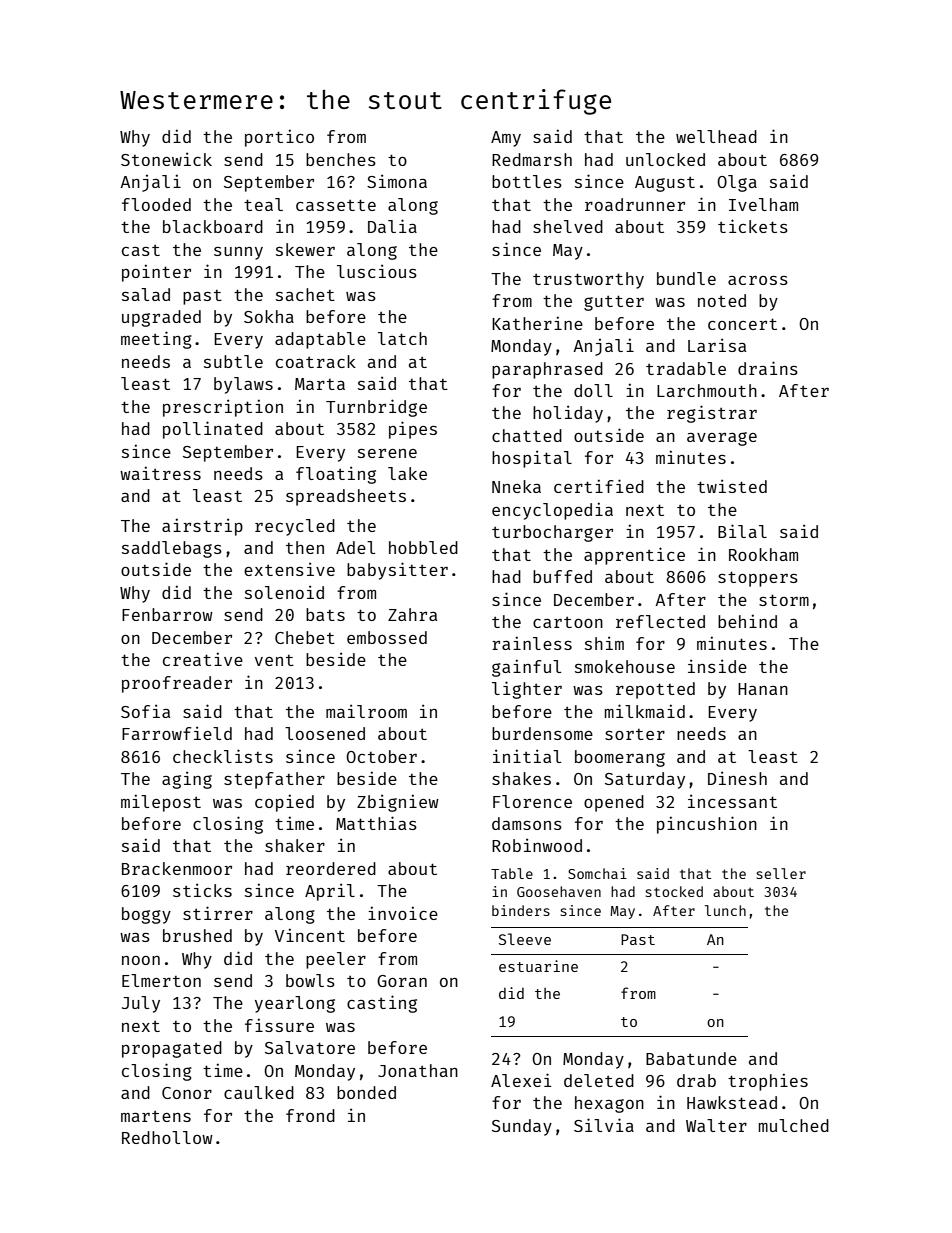 Image resolution: width=952 pixels, height=1233 pixels. I want to click on mulched, so click(794, 1125).
